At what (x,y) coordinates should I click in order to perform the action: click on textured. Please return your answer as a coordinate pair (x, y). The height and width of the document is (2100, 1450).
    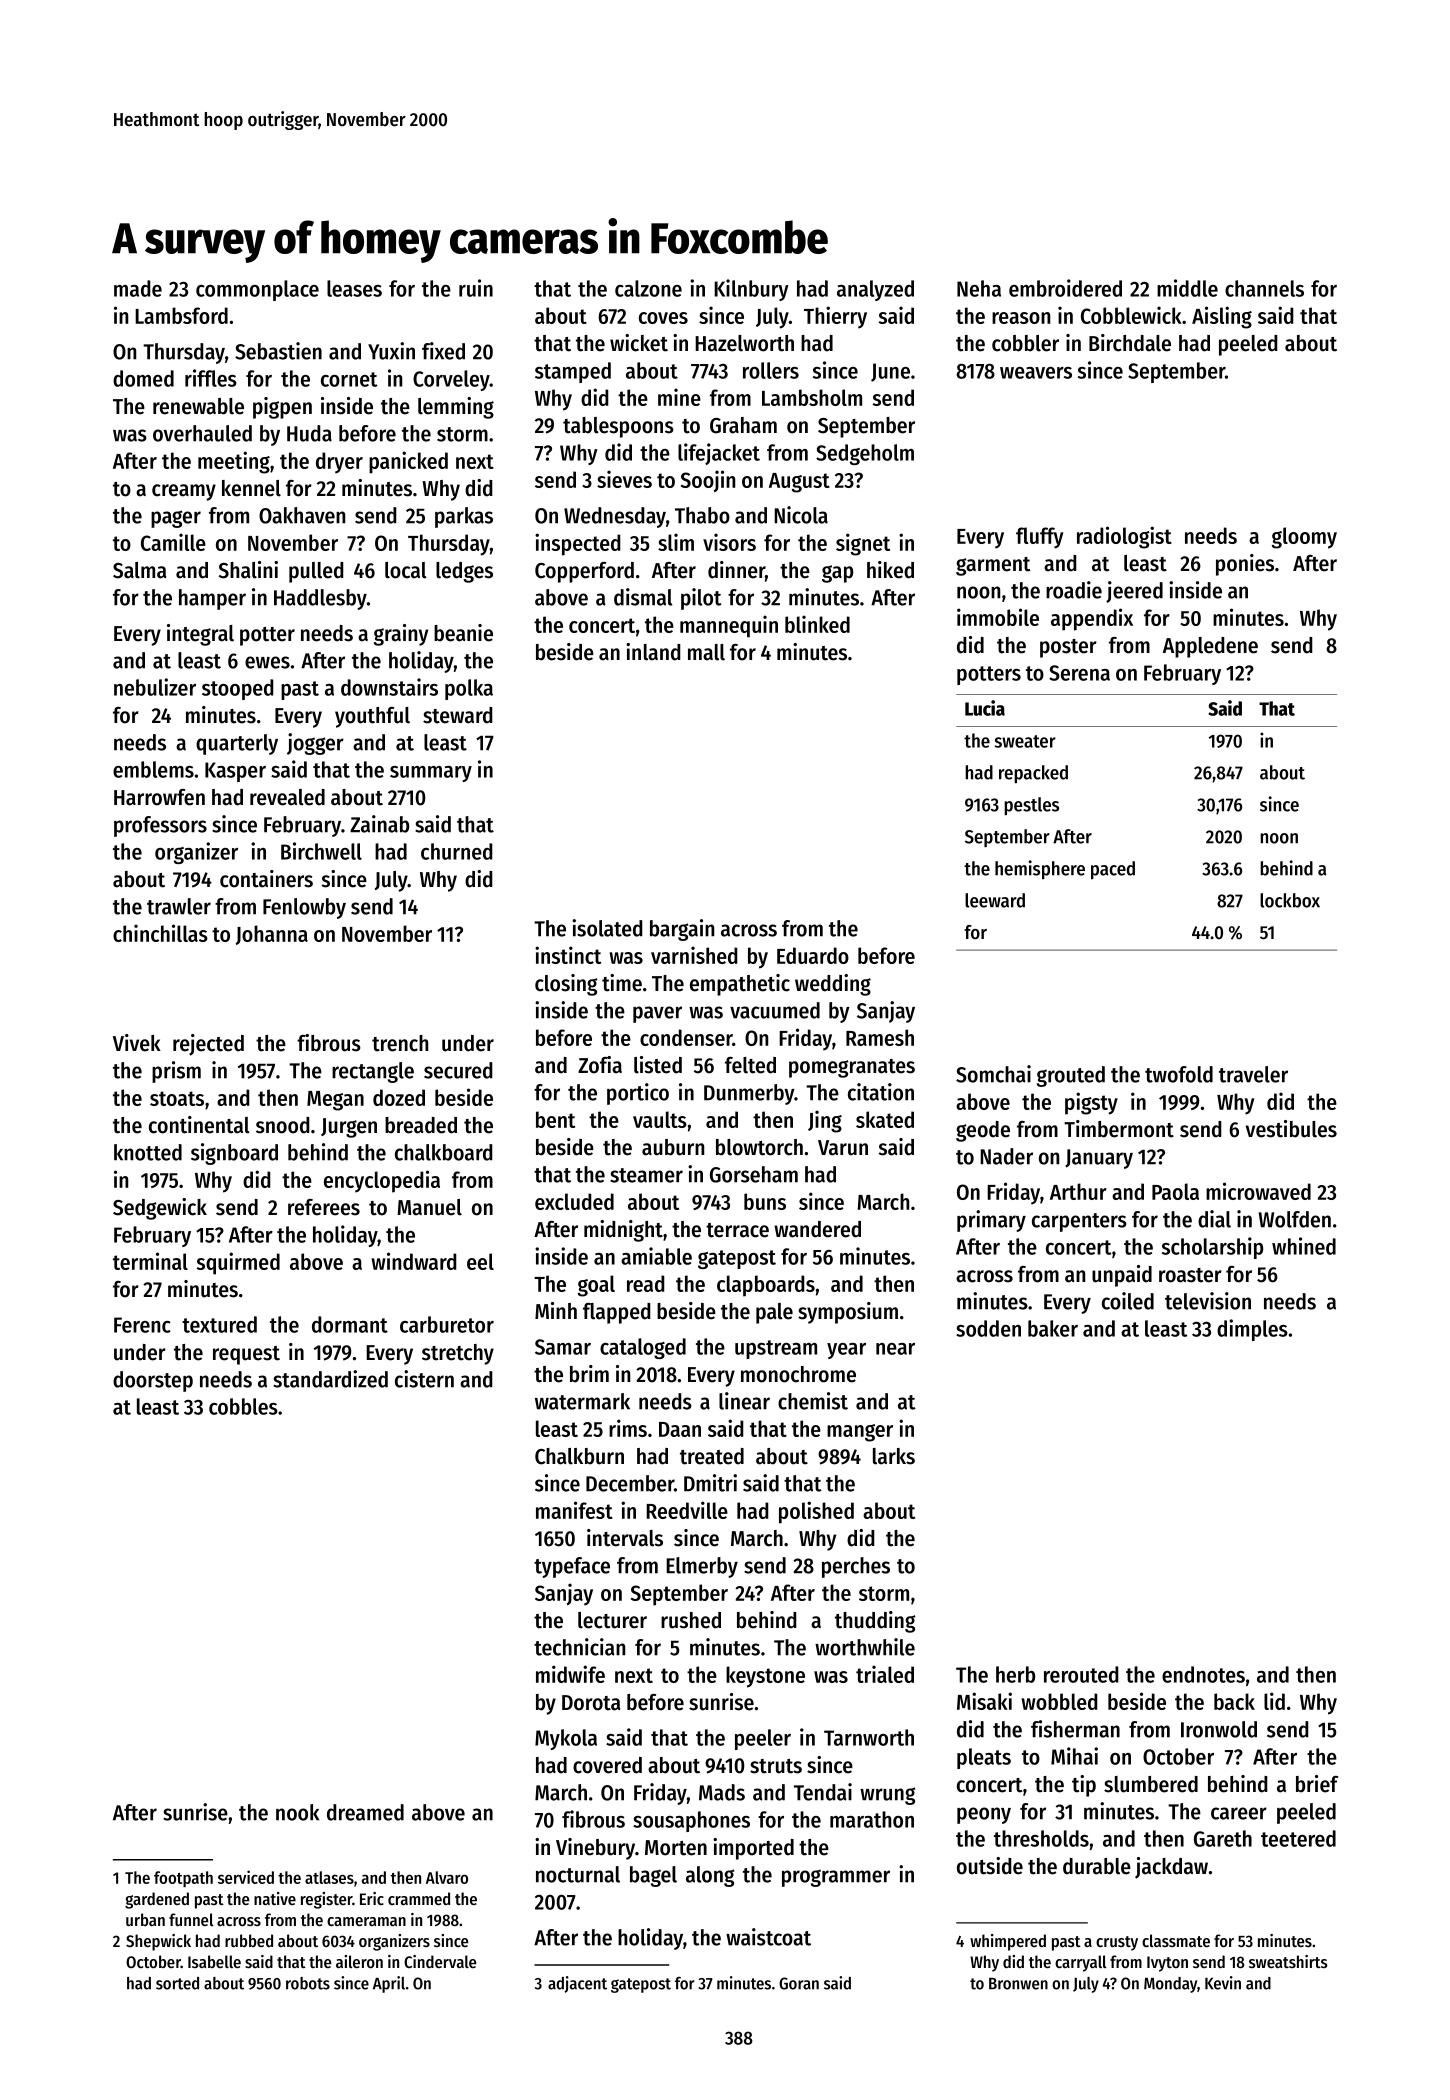
    Looking at the image, I should click on (219, 1324).
